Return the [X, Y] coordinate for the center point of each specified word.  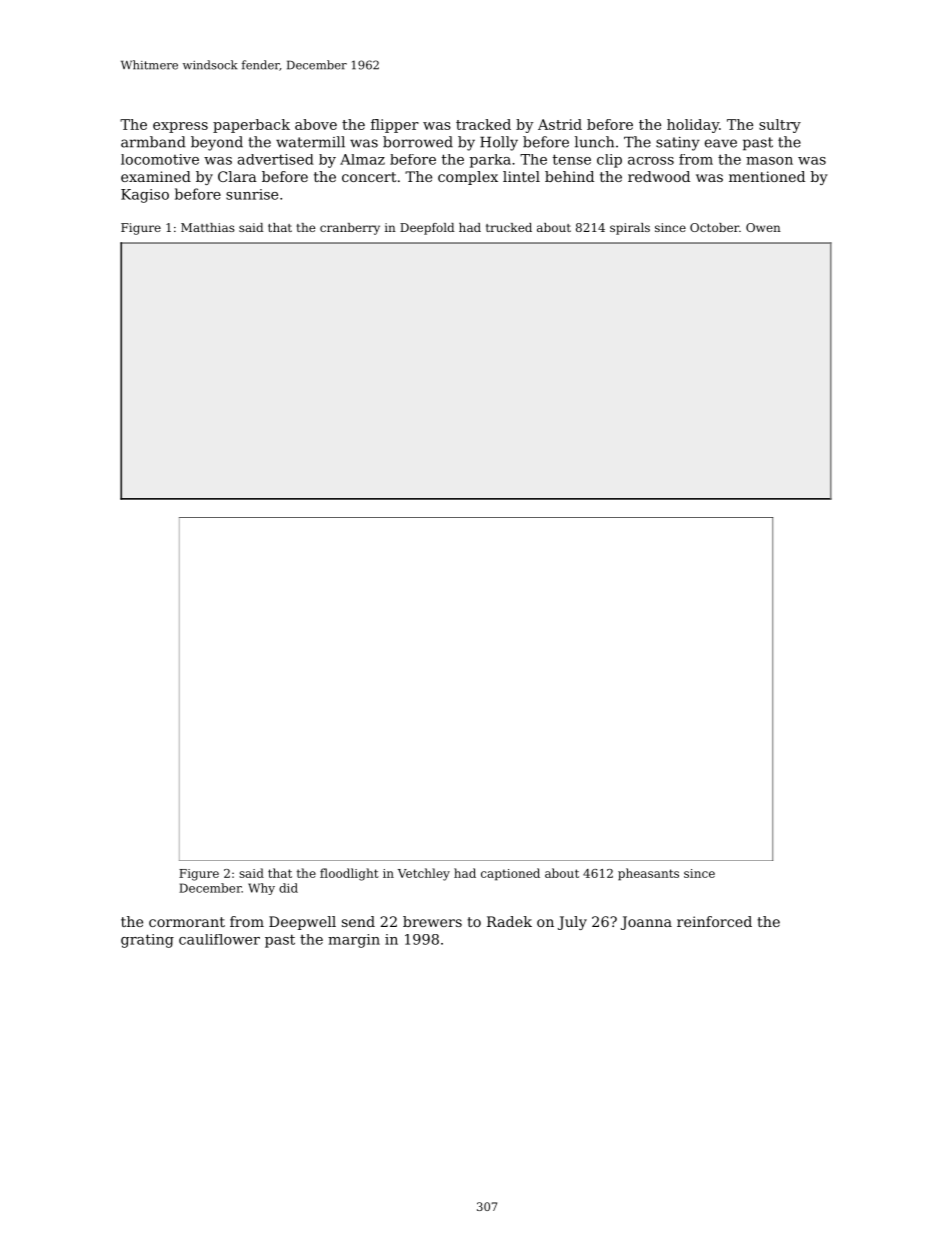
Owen [763, 227]
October [714, 227]
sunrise [252, 194]
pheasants [648, 874]
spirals [630, 229]
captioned [510, 874]
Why [261, 889]
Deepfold [427, 229]
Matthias [208, 227]
